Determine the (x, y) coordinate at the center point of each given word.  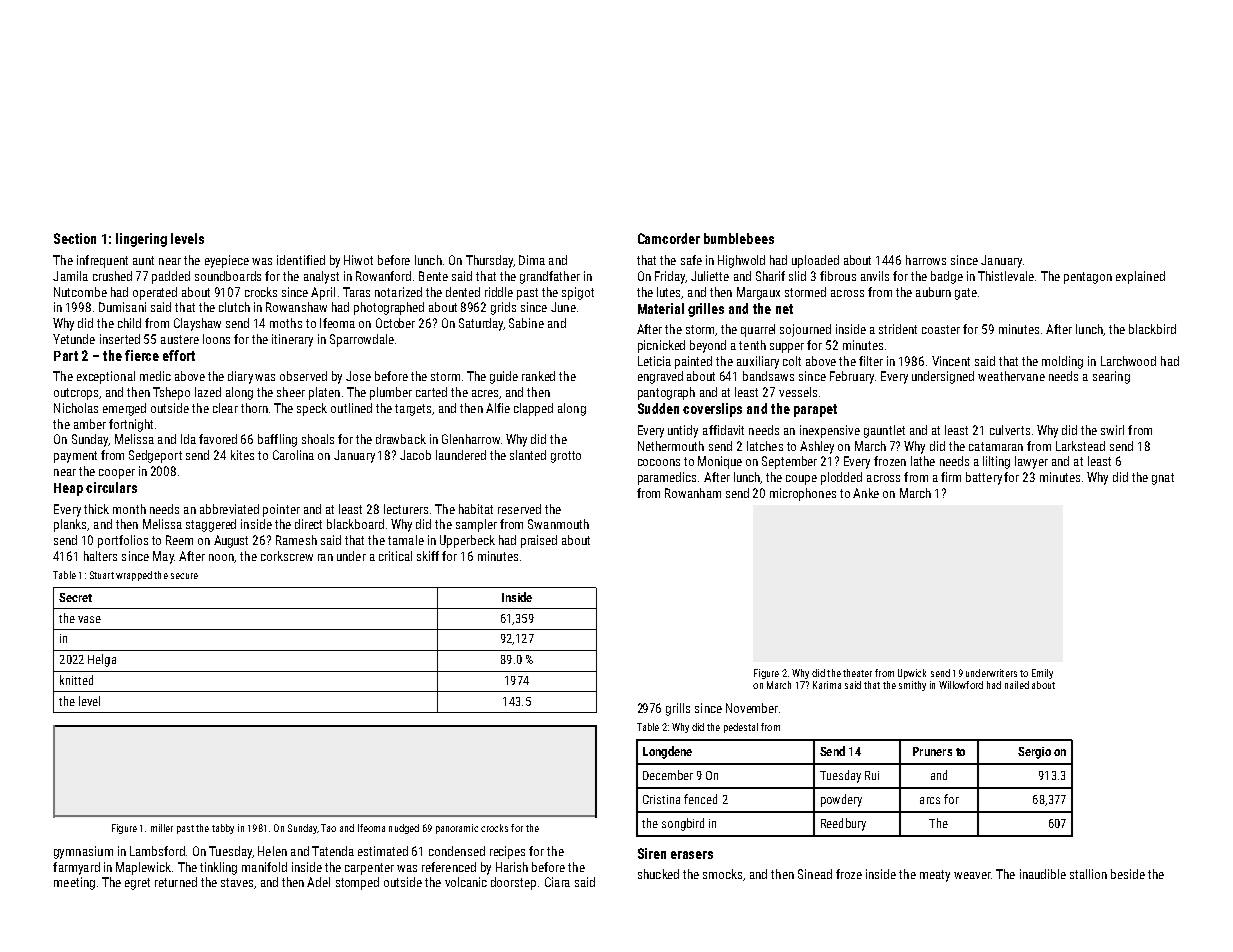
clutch (234, 307)
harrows (926, 260)
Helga (102, 660)
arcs (930, 800)
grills (678, 709)
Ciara (557, 882)
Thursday (489, 261)
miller (162, 828)
